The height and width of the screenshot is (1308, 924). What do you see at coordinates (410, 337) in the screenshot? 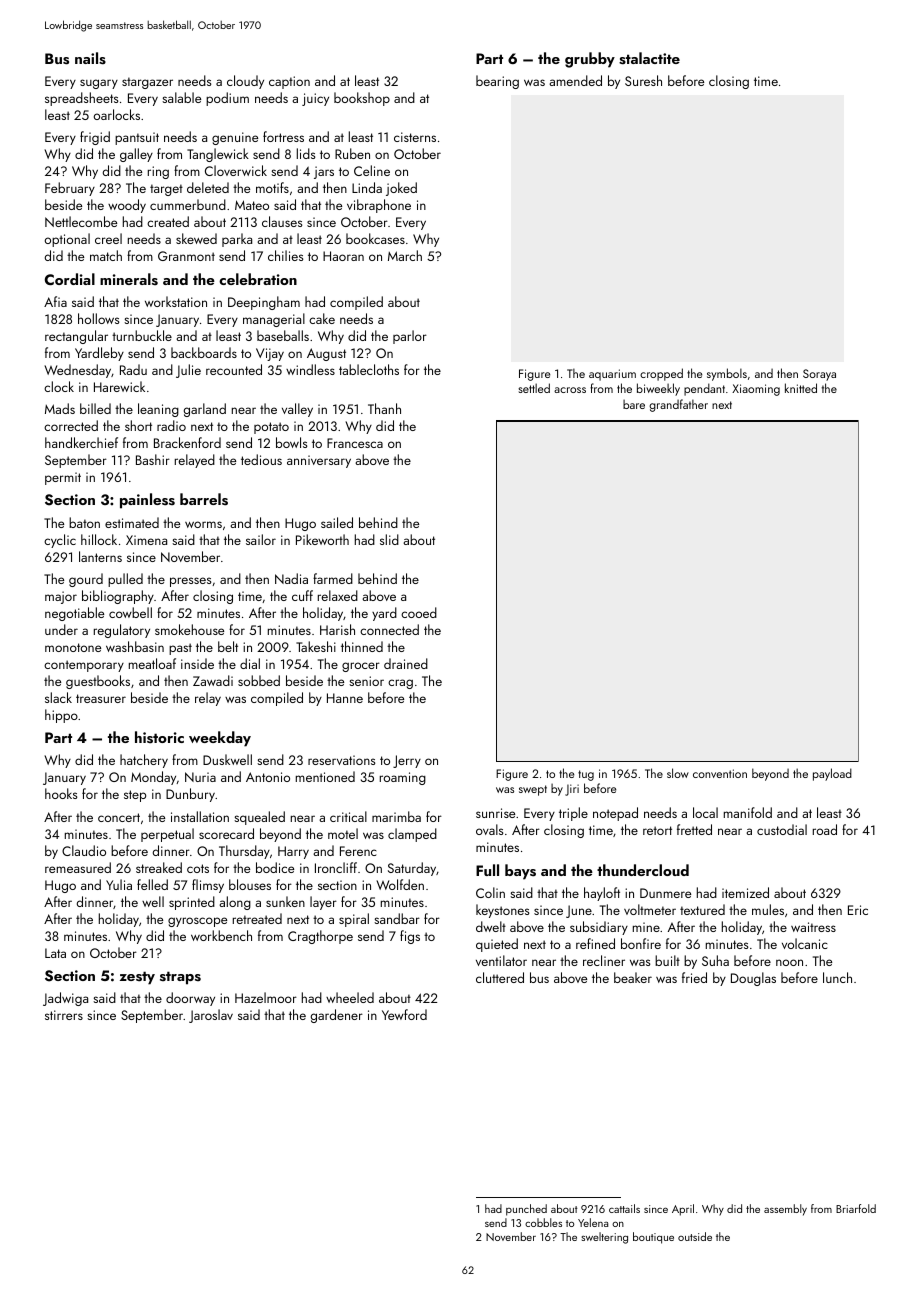
I see `parlor` at bounding box center [410, 337].
